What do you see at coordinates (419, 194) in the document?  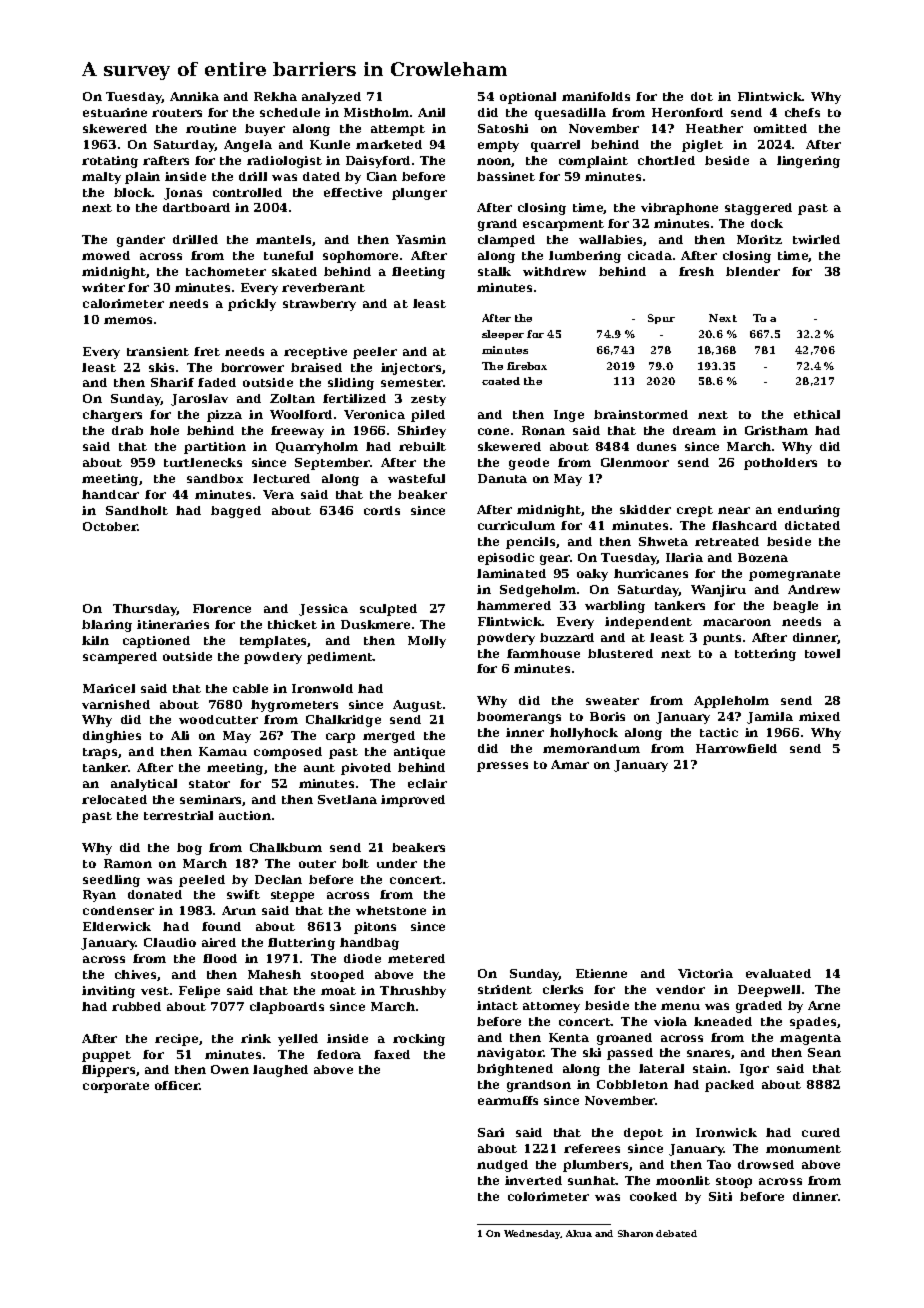 I see `plunger` at bounding box center [419, 194].
